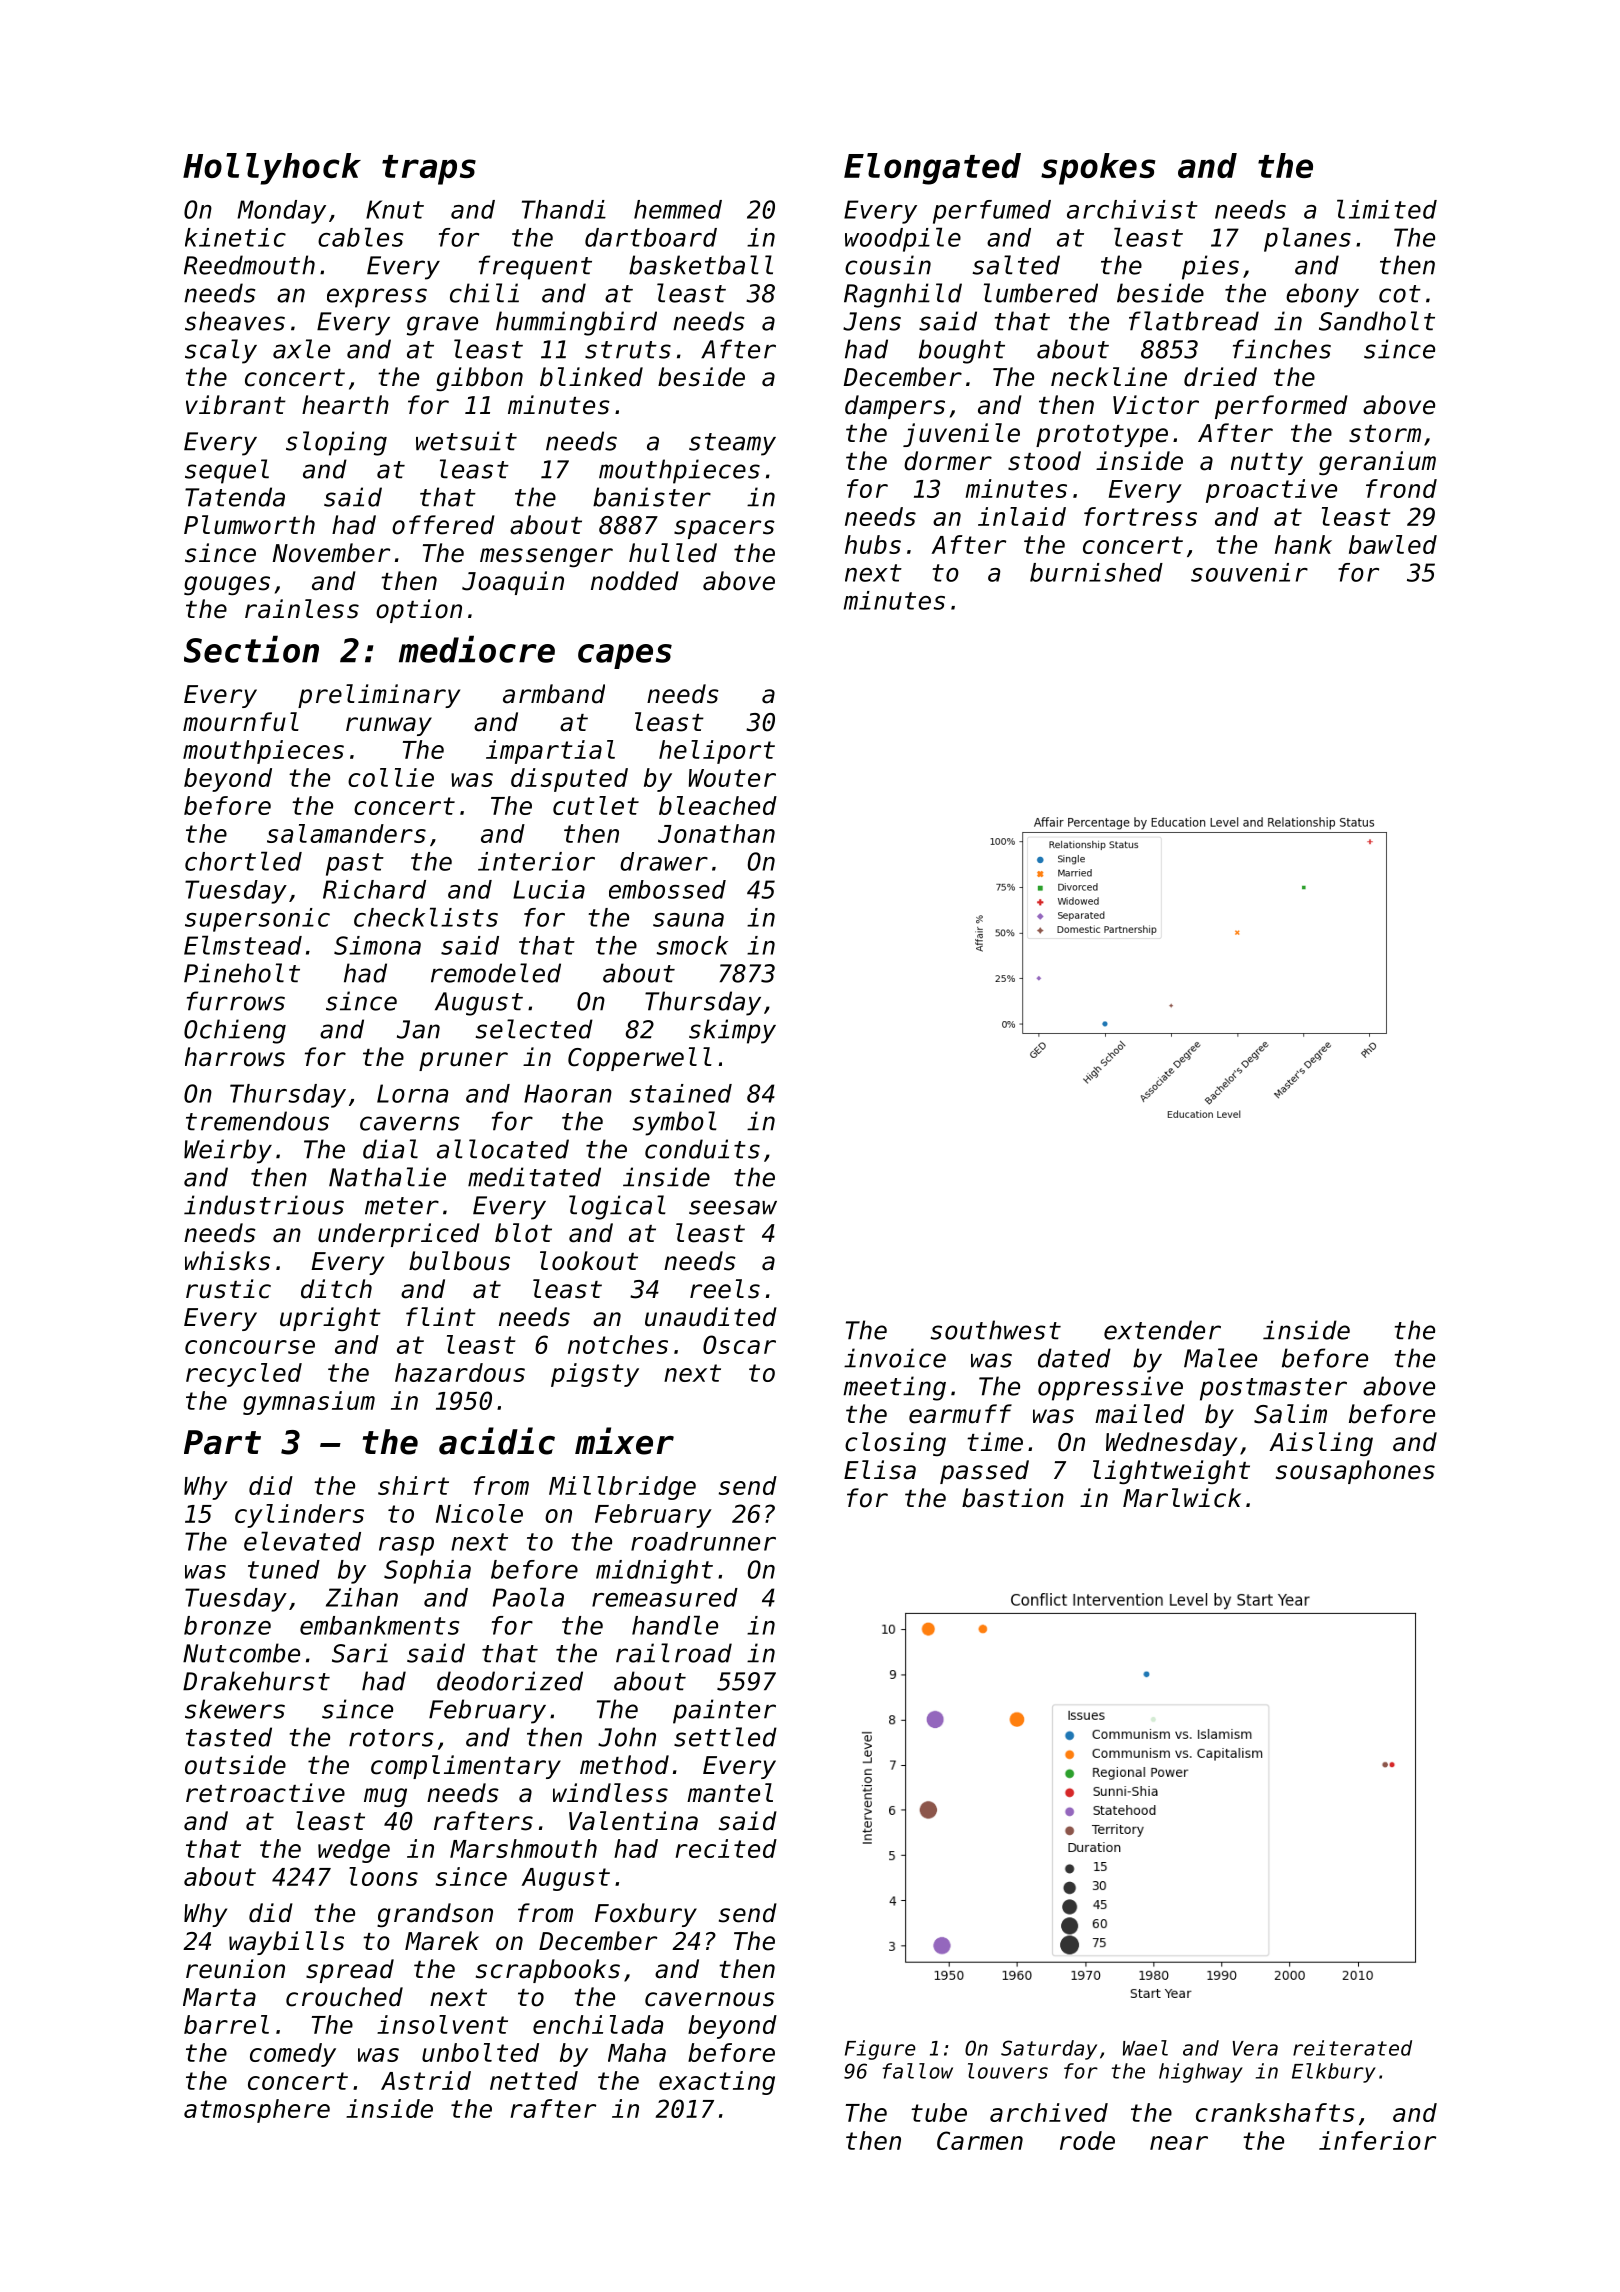 This page has height=2292, width=1620. Describe the element at coordinates (221, 351) in the page. I see `scaly` at that location.
